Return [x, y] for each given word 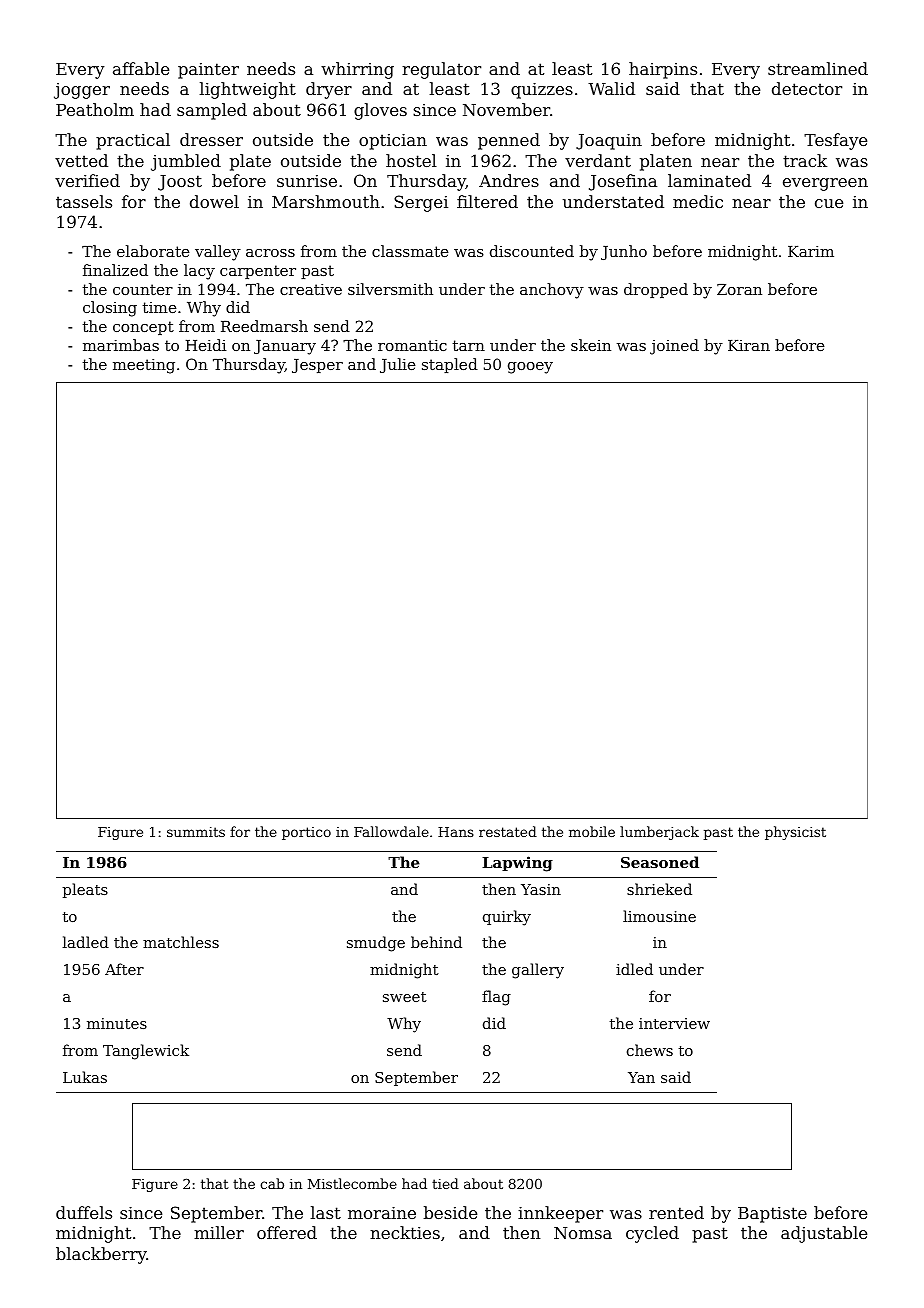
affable [141, 68]
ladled [86, 942]
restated [508, 831]
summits [196, 832]
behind [436, 942]
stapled [450, 365]
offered [287, 1232]
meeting [144, 366]
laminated [709, 180]
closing [110, 309]
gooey [530, 368]
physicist [795, 833]
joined [674, 347]
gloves [380, 111]
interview [674, 1023]
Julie [398, 365]
